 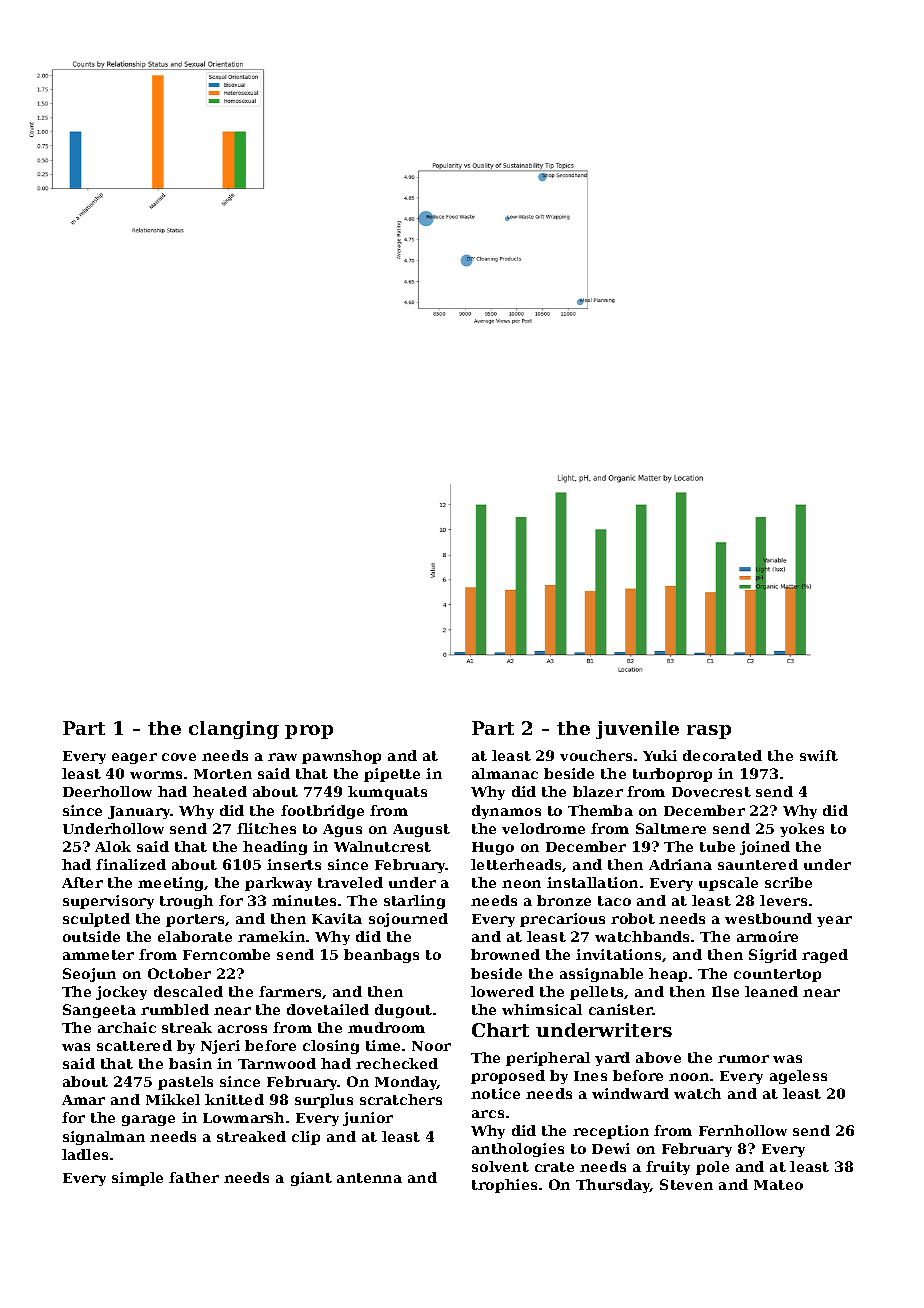 I want to click on dovetailed, so click(x=328, y=1009).
